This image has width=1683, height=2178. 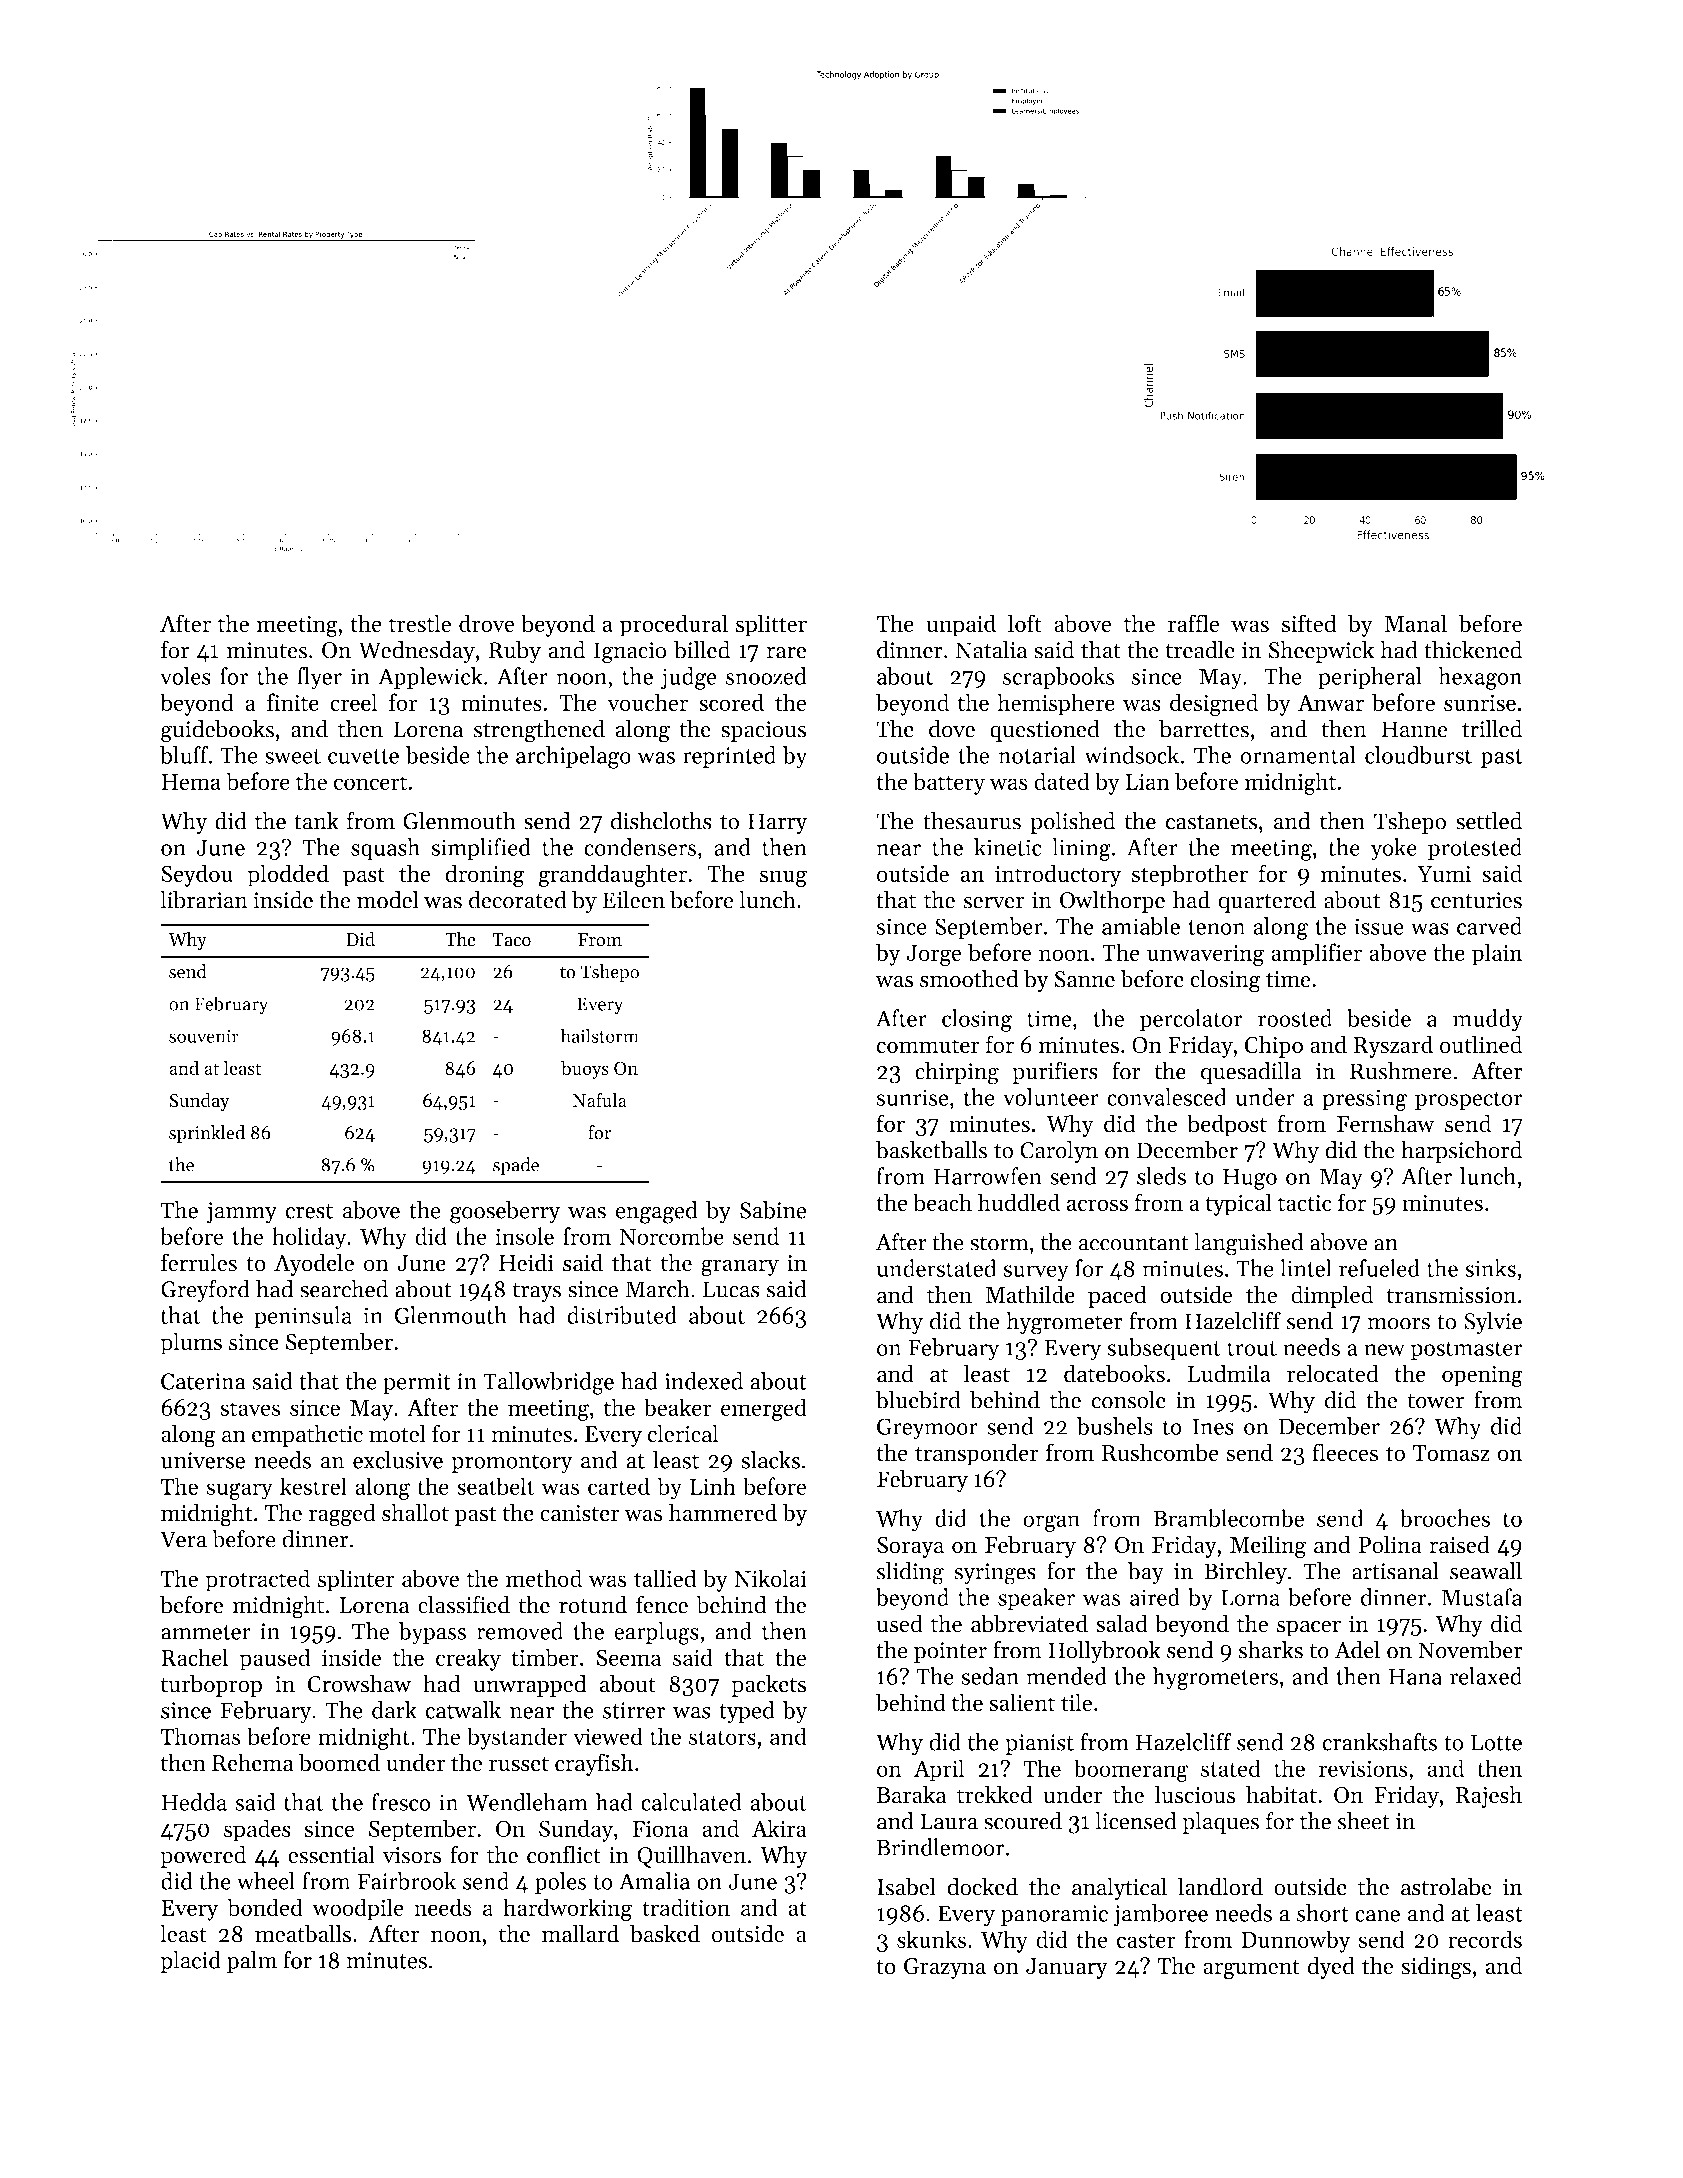 What do you see at coordinates (184, 755) in the image?
I see `bluff` at bounding box center [184, 755].
